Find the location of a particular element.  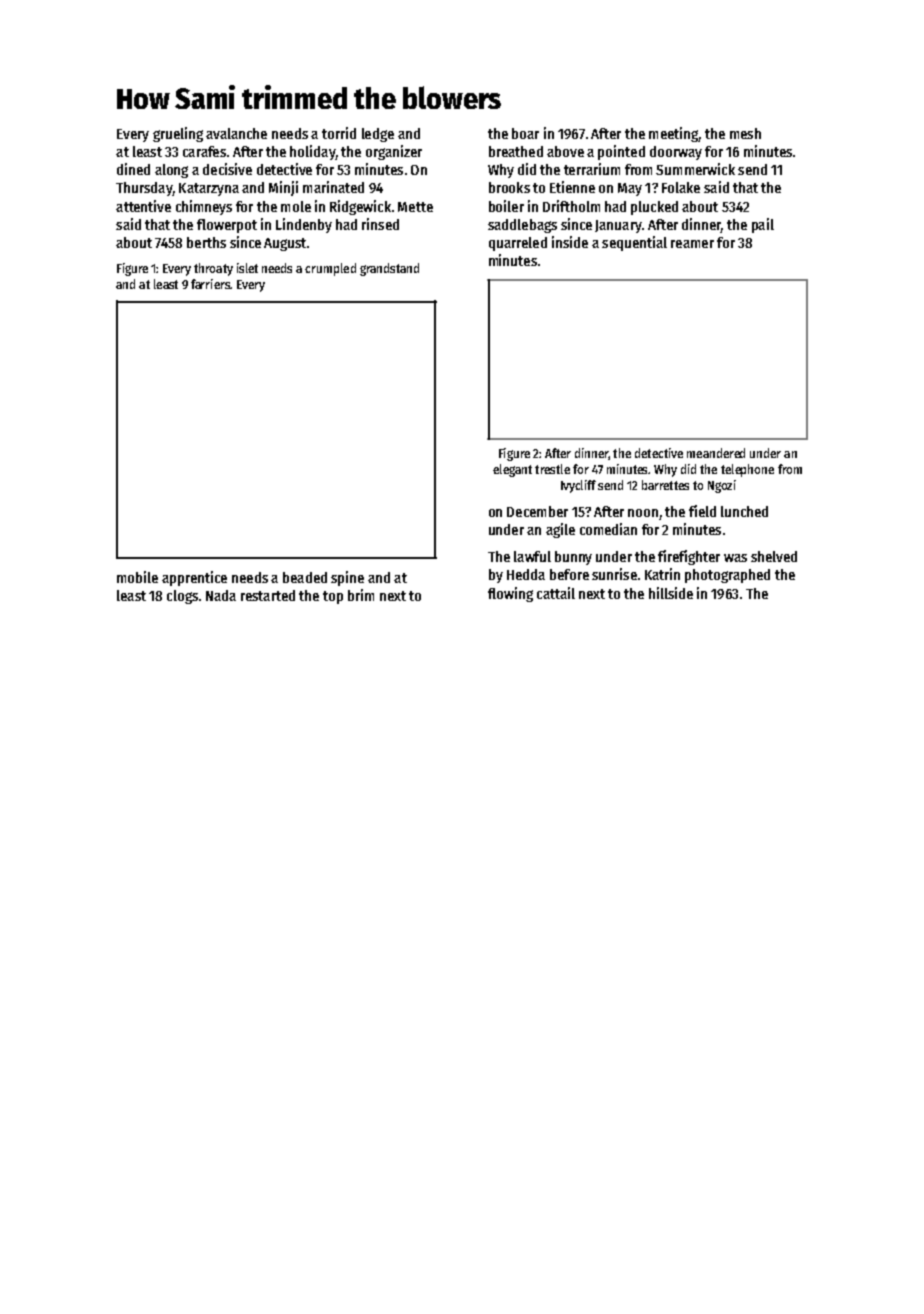

beaded is located at coordinates (305, 577).
